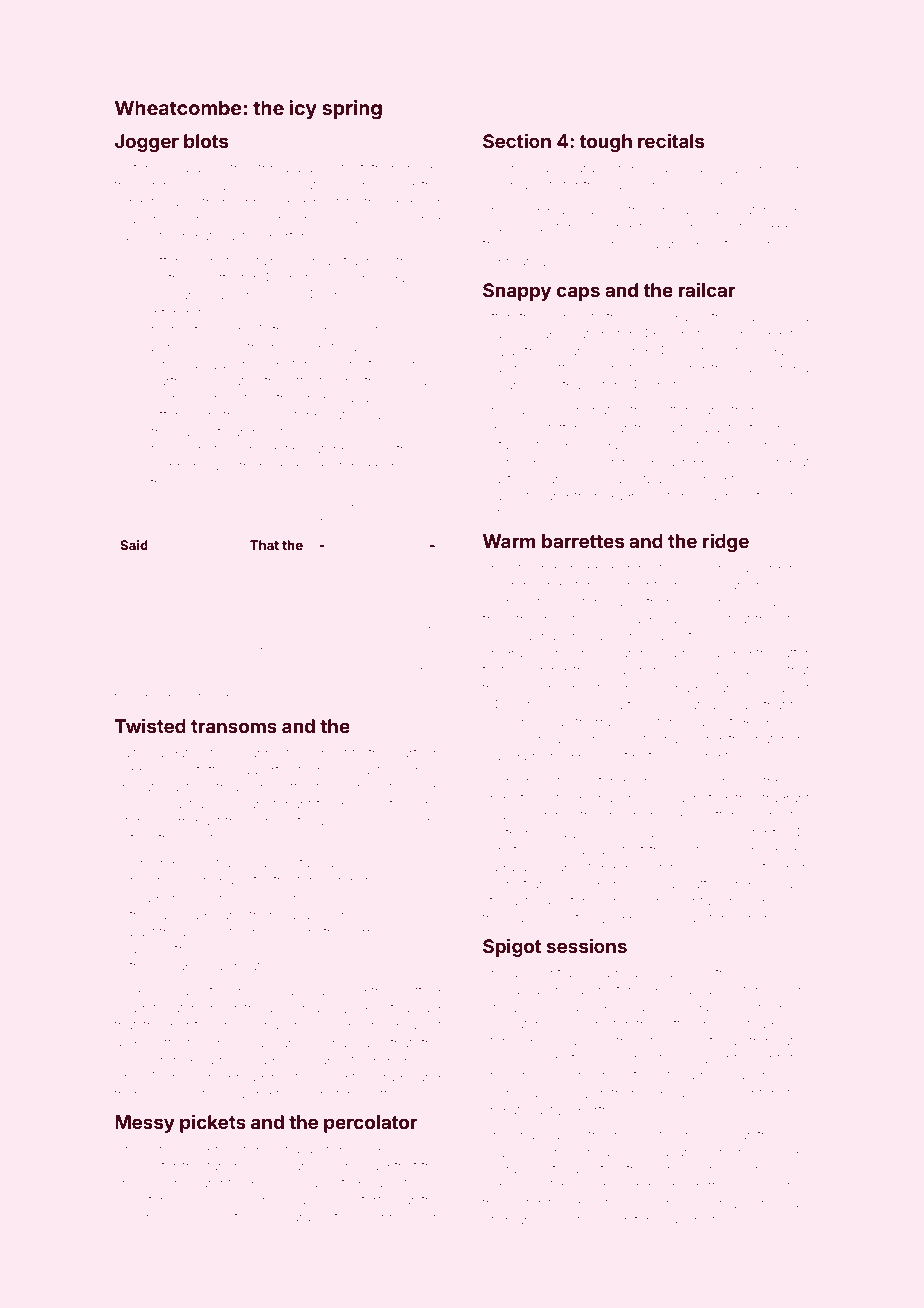  I want to click on umpire, so click(136, 1219).
